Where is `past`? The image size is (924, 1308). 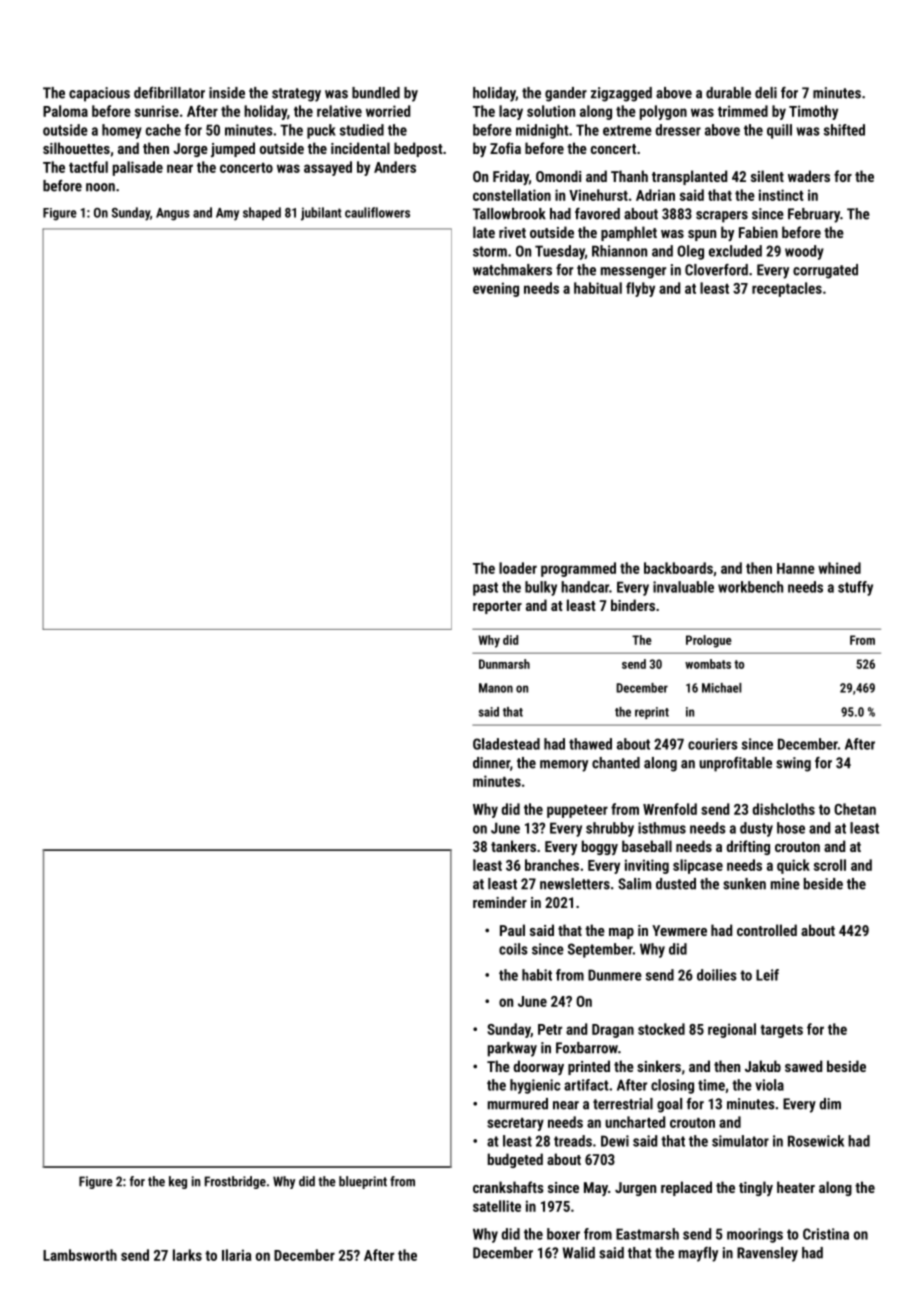
past is located at coordinates (485, 589).
